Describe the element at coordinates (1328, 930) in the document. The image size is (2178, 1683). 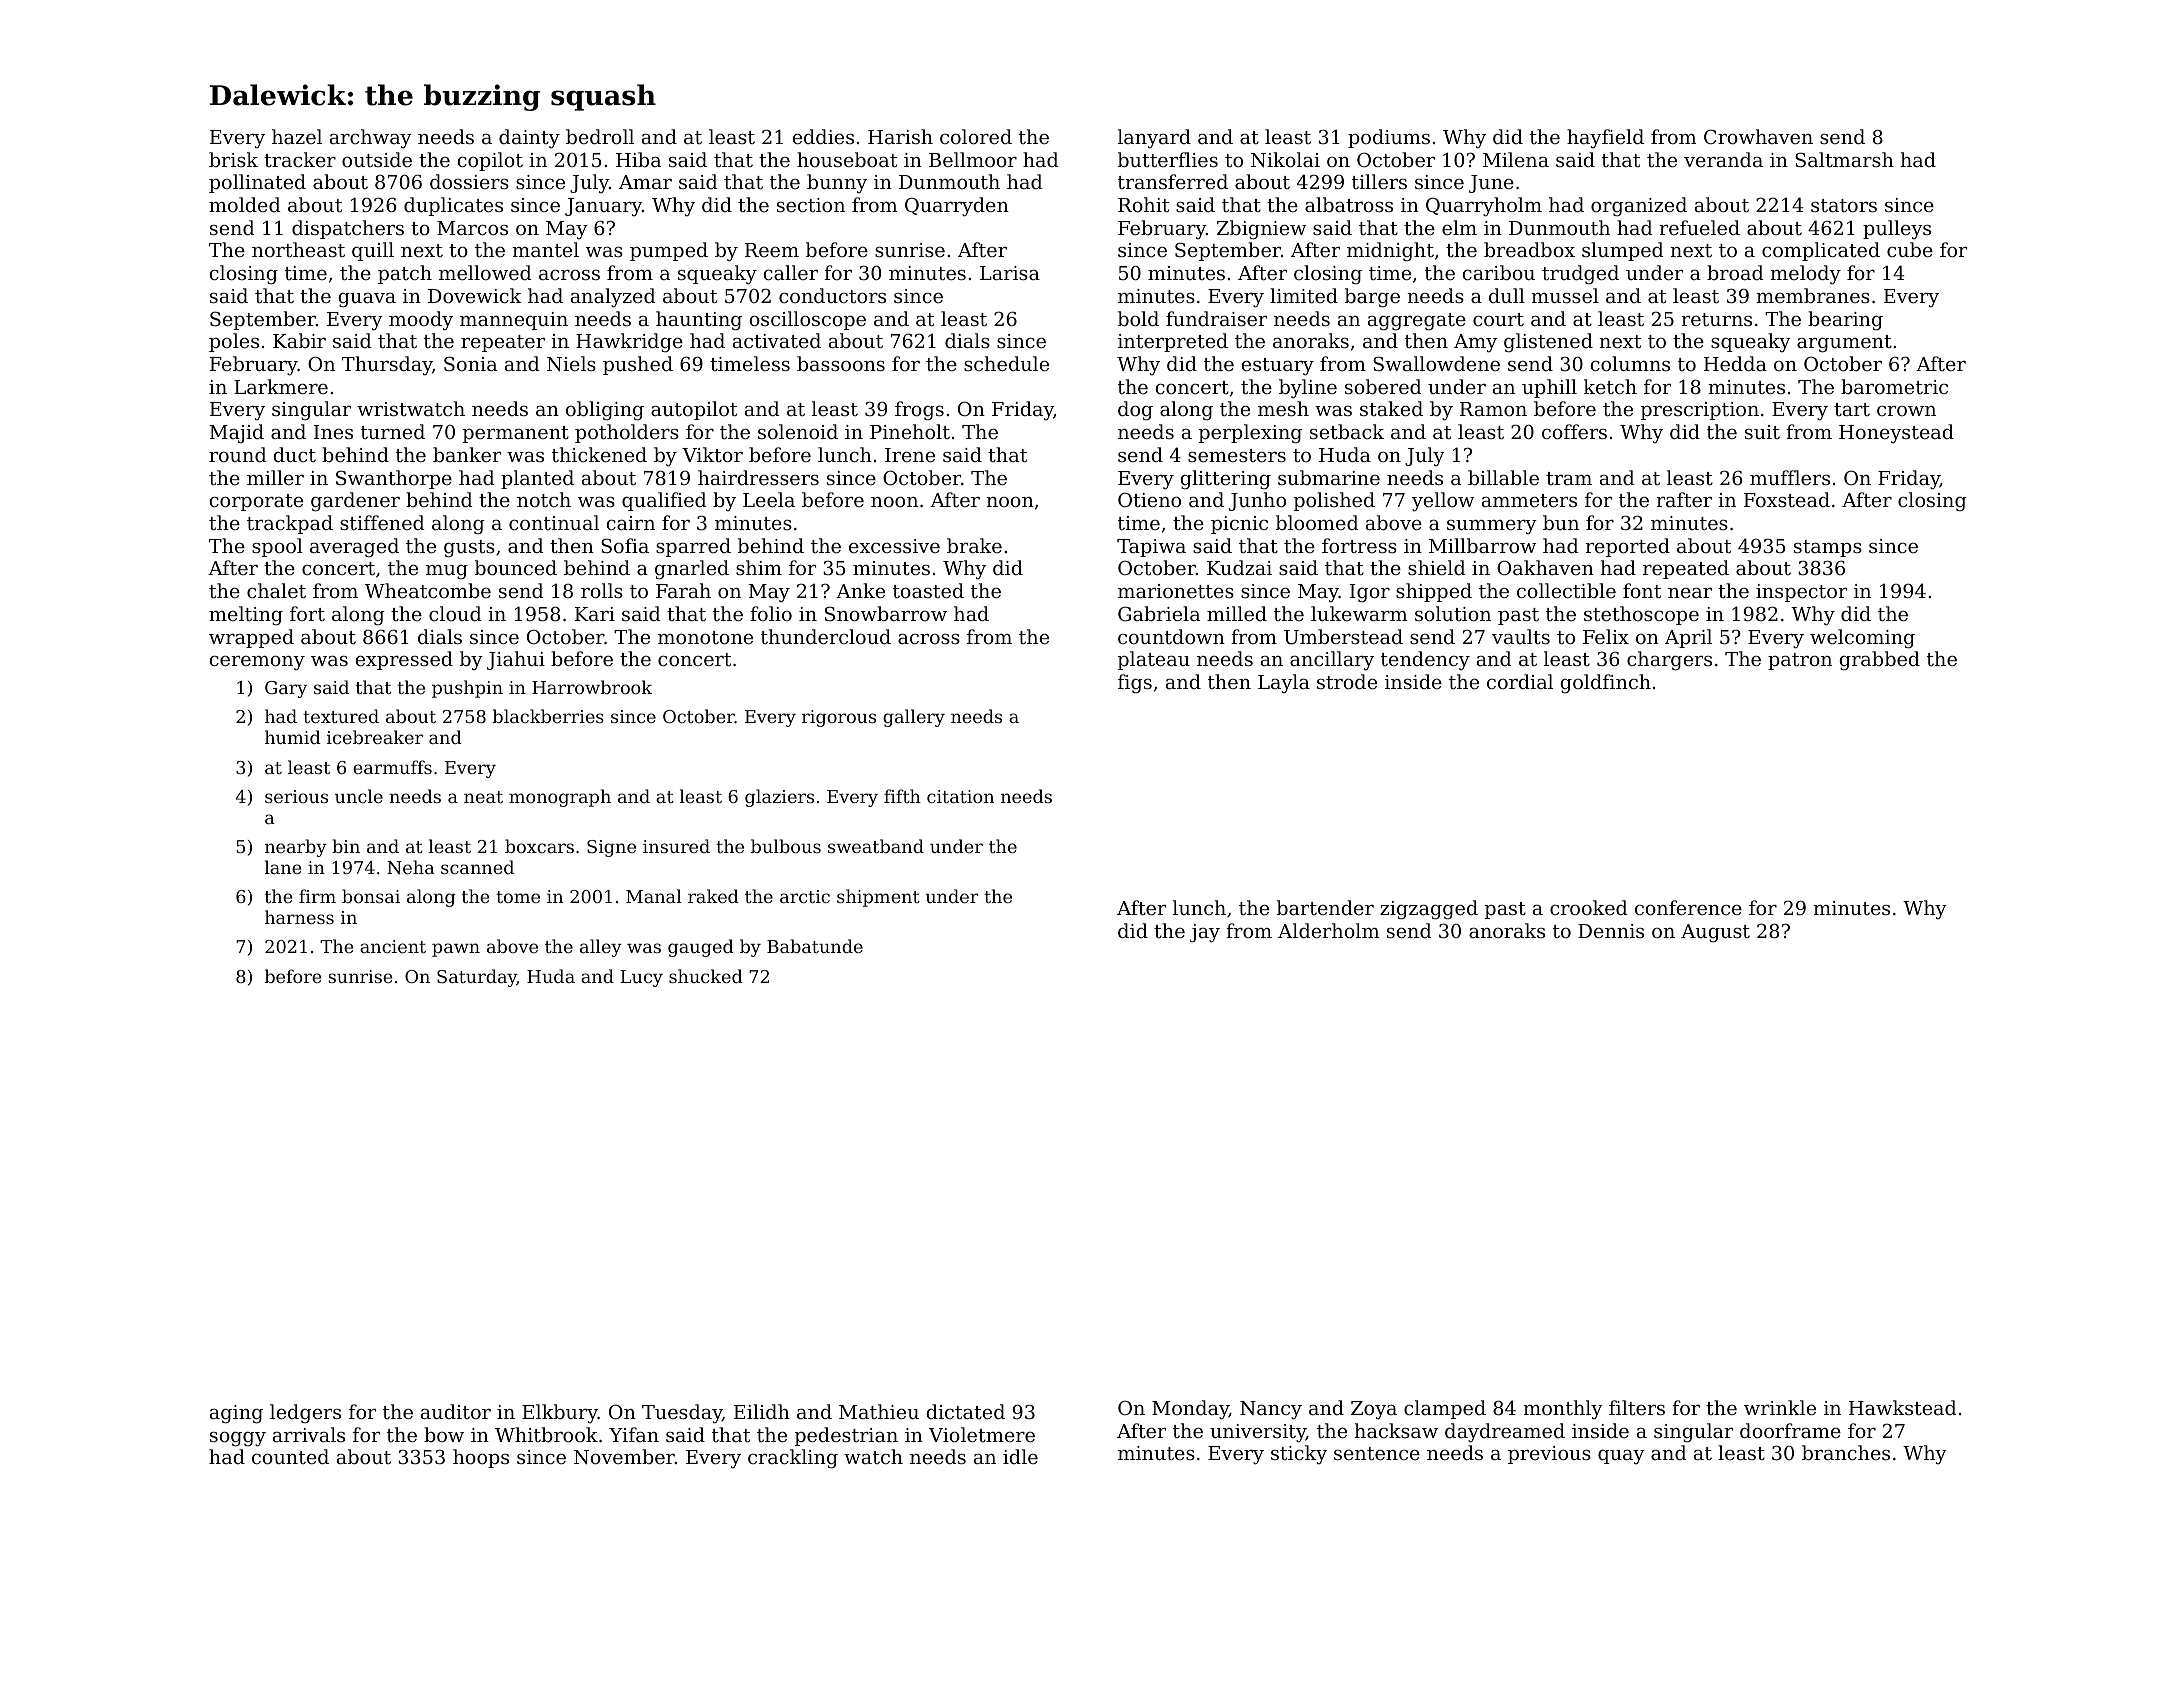
I see `Alderholm` at that location.
